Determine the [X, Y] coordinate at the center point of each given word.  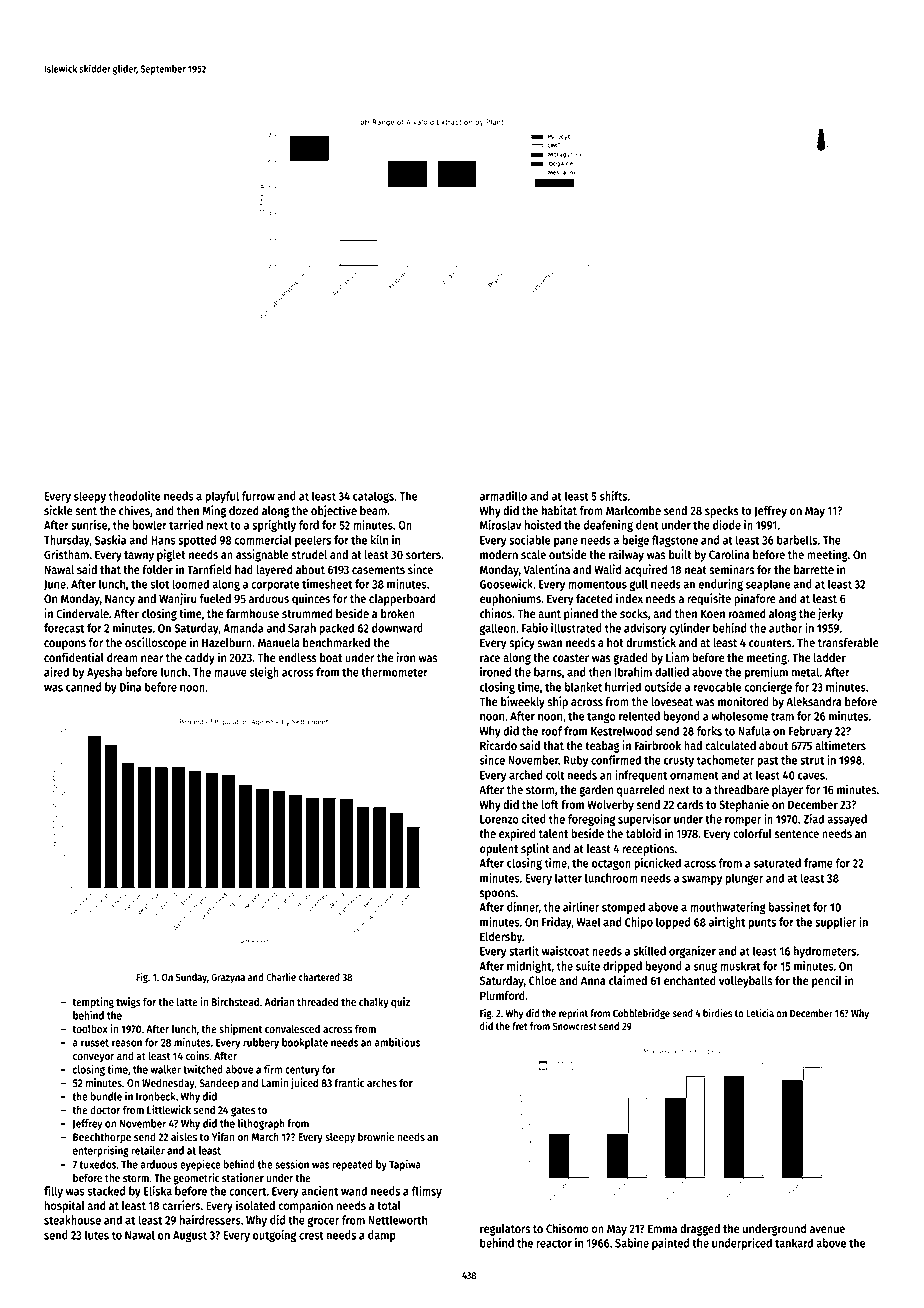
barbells [797, 540]
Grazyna [228, 978]
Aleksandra [814, 701]
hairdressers [210, 1220]
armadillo [503, 496]
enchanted [690, 980]
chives [134, 510]
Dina [130, 687]
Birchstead [235, 1001]
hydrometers [825, 952]
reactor [554, 1243]
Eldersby [501, 938]
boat [331, 657]
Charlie [281, 977]
